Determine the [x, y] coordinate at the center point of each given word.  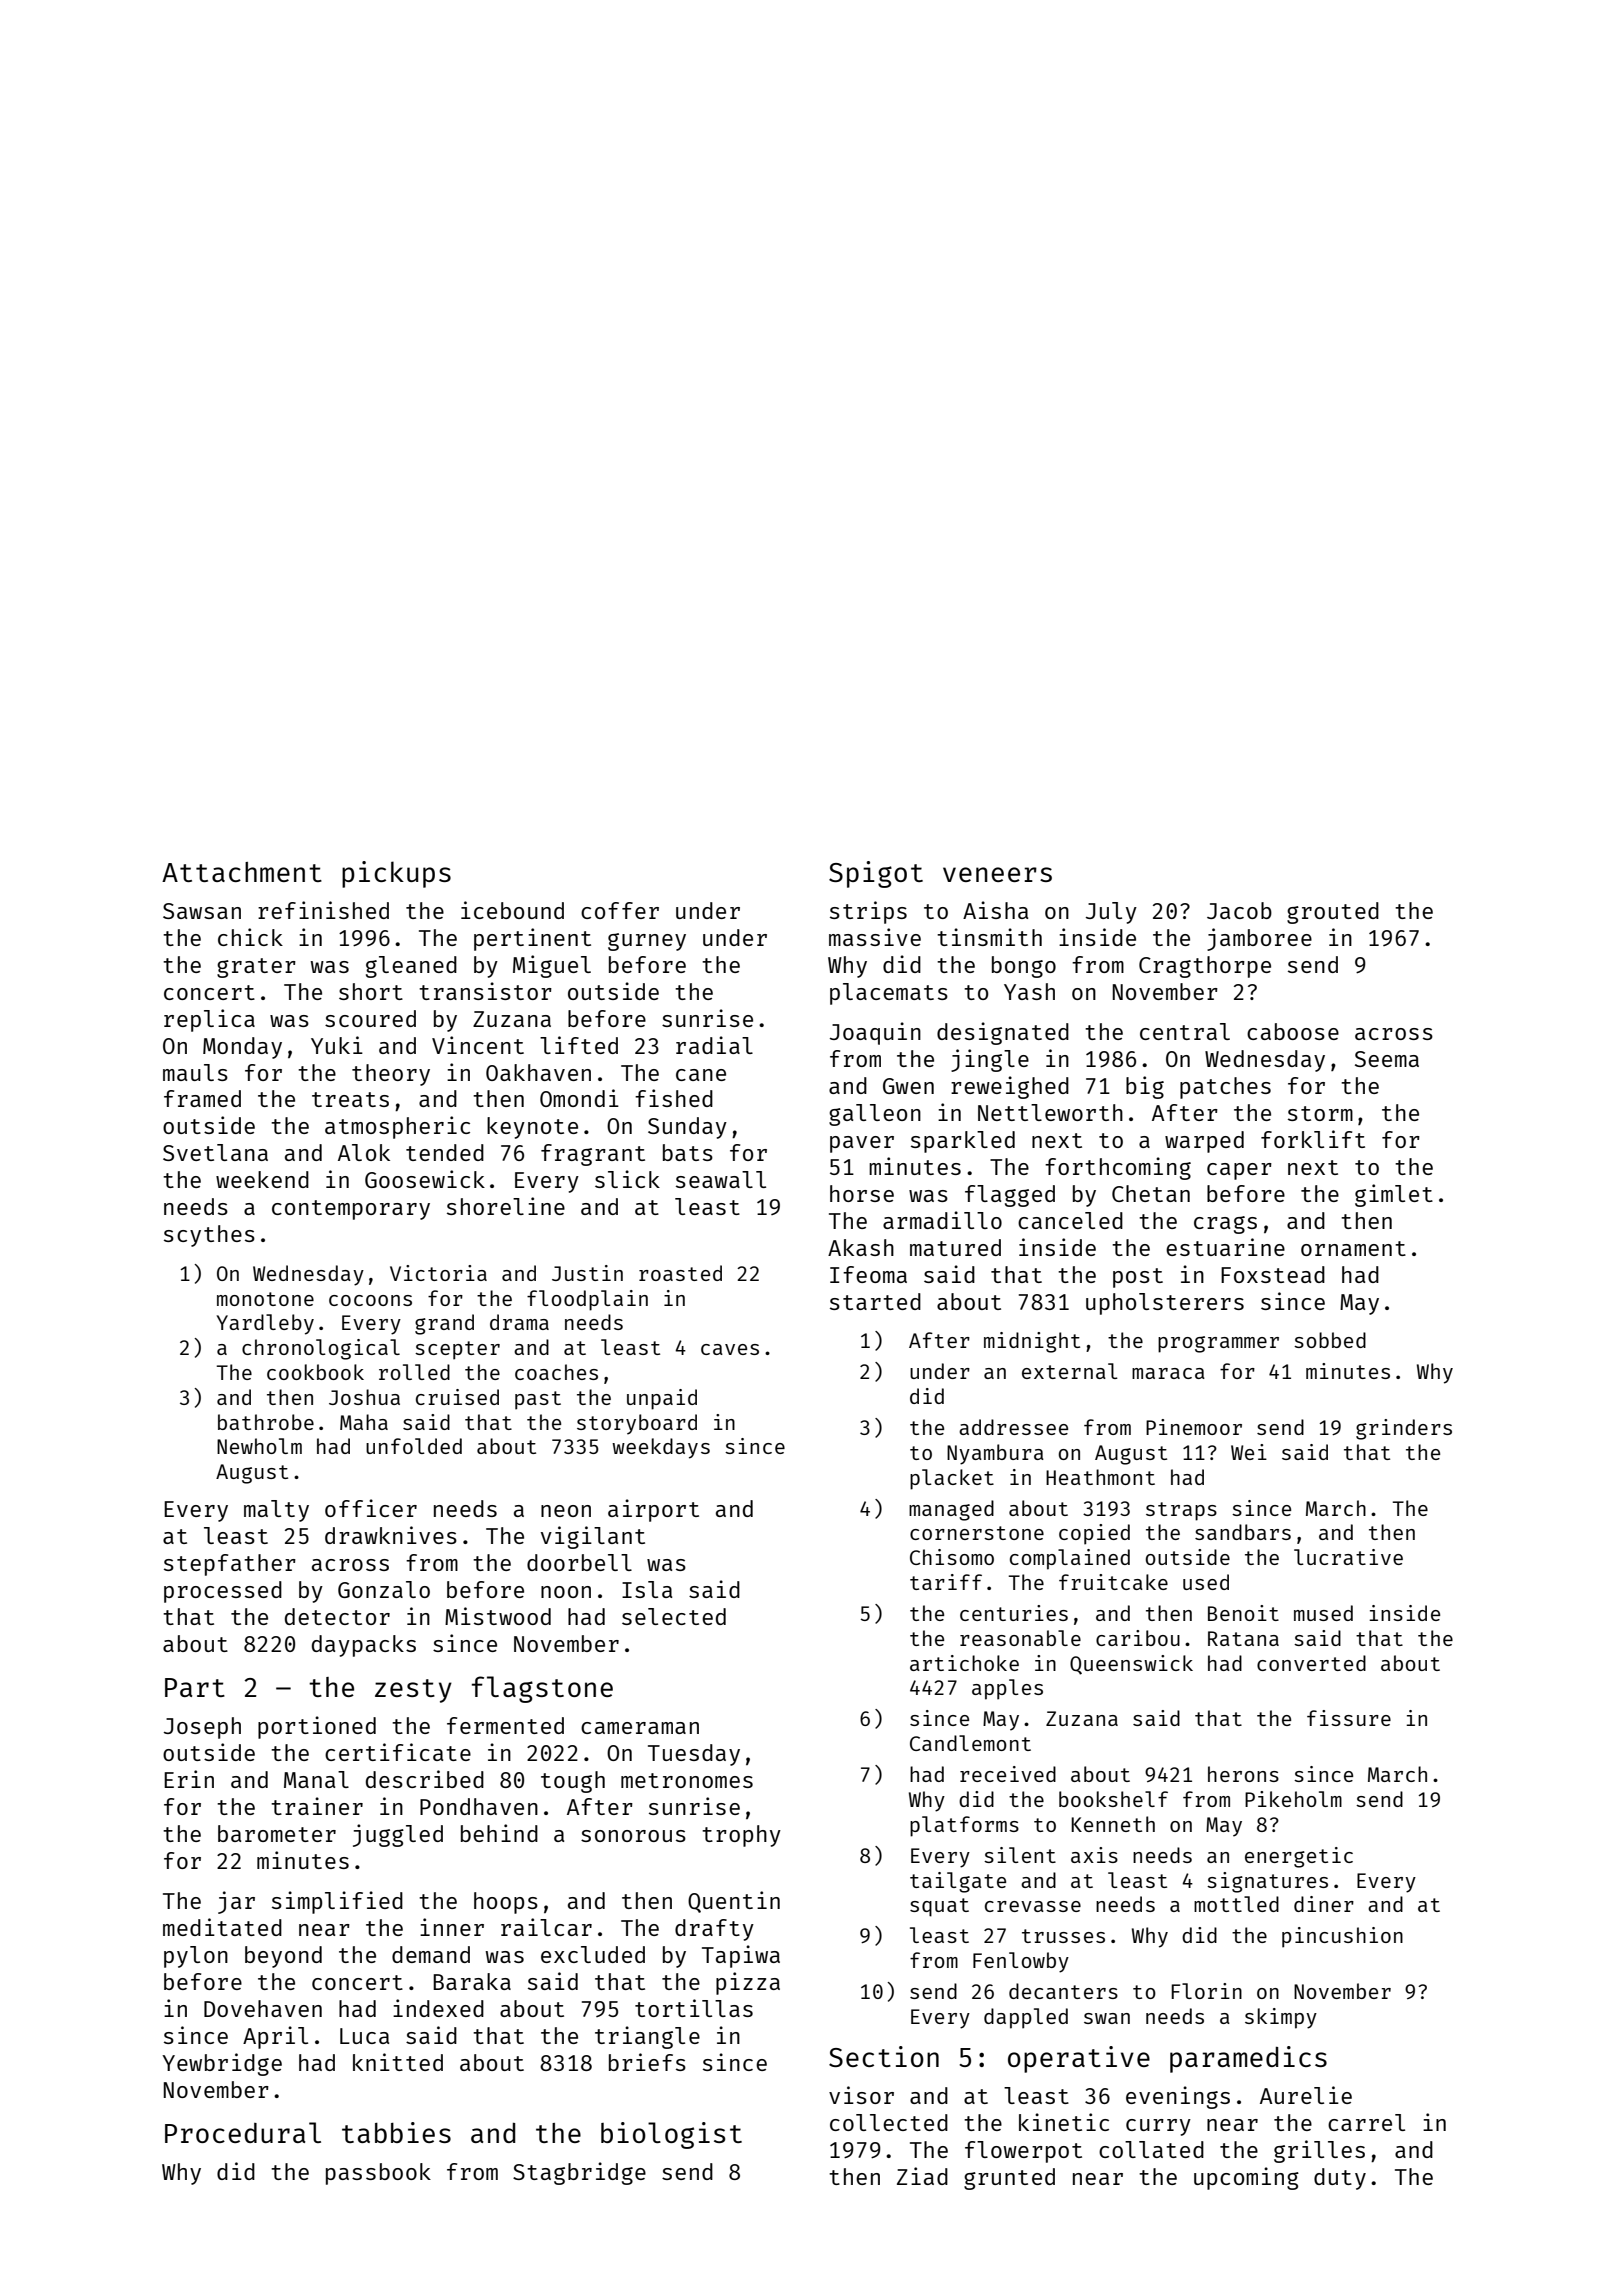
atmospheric [397, 1127]
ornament [1353, 1248]
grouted [1333, 913]
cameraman [640, 1728]
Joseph [202, 1728]
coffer [620, 910]
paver [862, 1144]
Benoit [1243, 1613]
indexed [438, 2008]
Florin [1206, 1991]
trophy [741, 1836]
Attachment [242, 872]
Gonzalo [384, 1589]
